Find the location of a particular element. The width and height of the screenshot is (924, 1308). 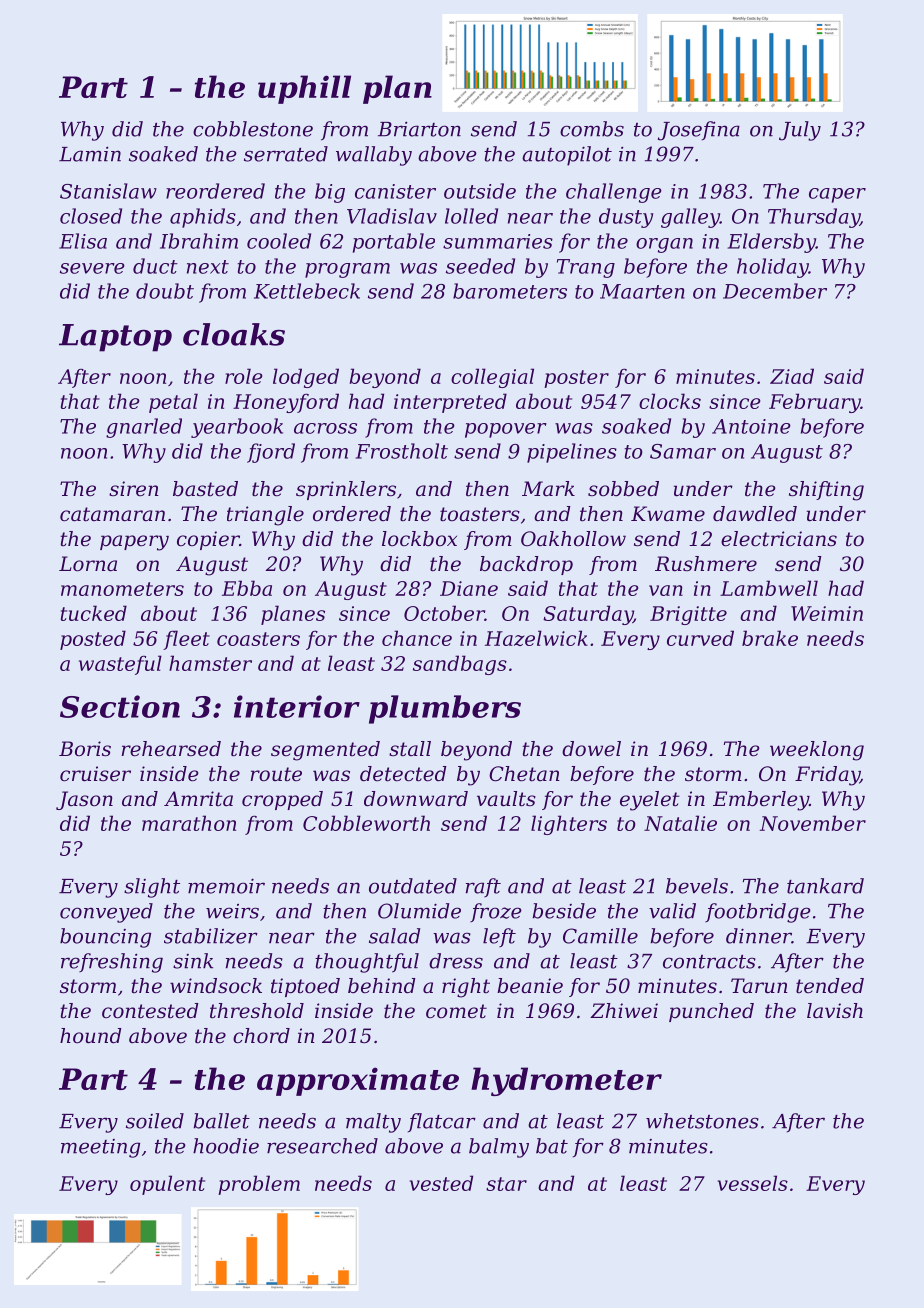

papery is located at coordinates (134, 543).
